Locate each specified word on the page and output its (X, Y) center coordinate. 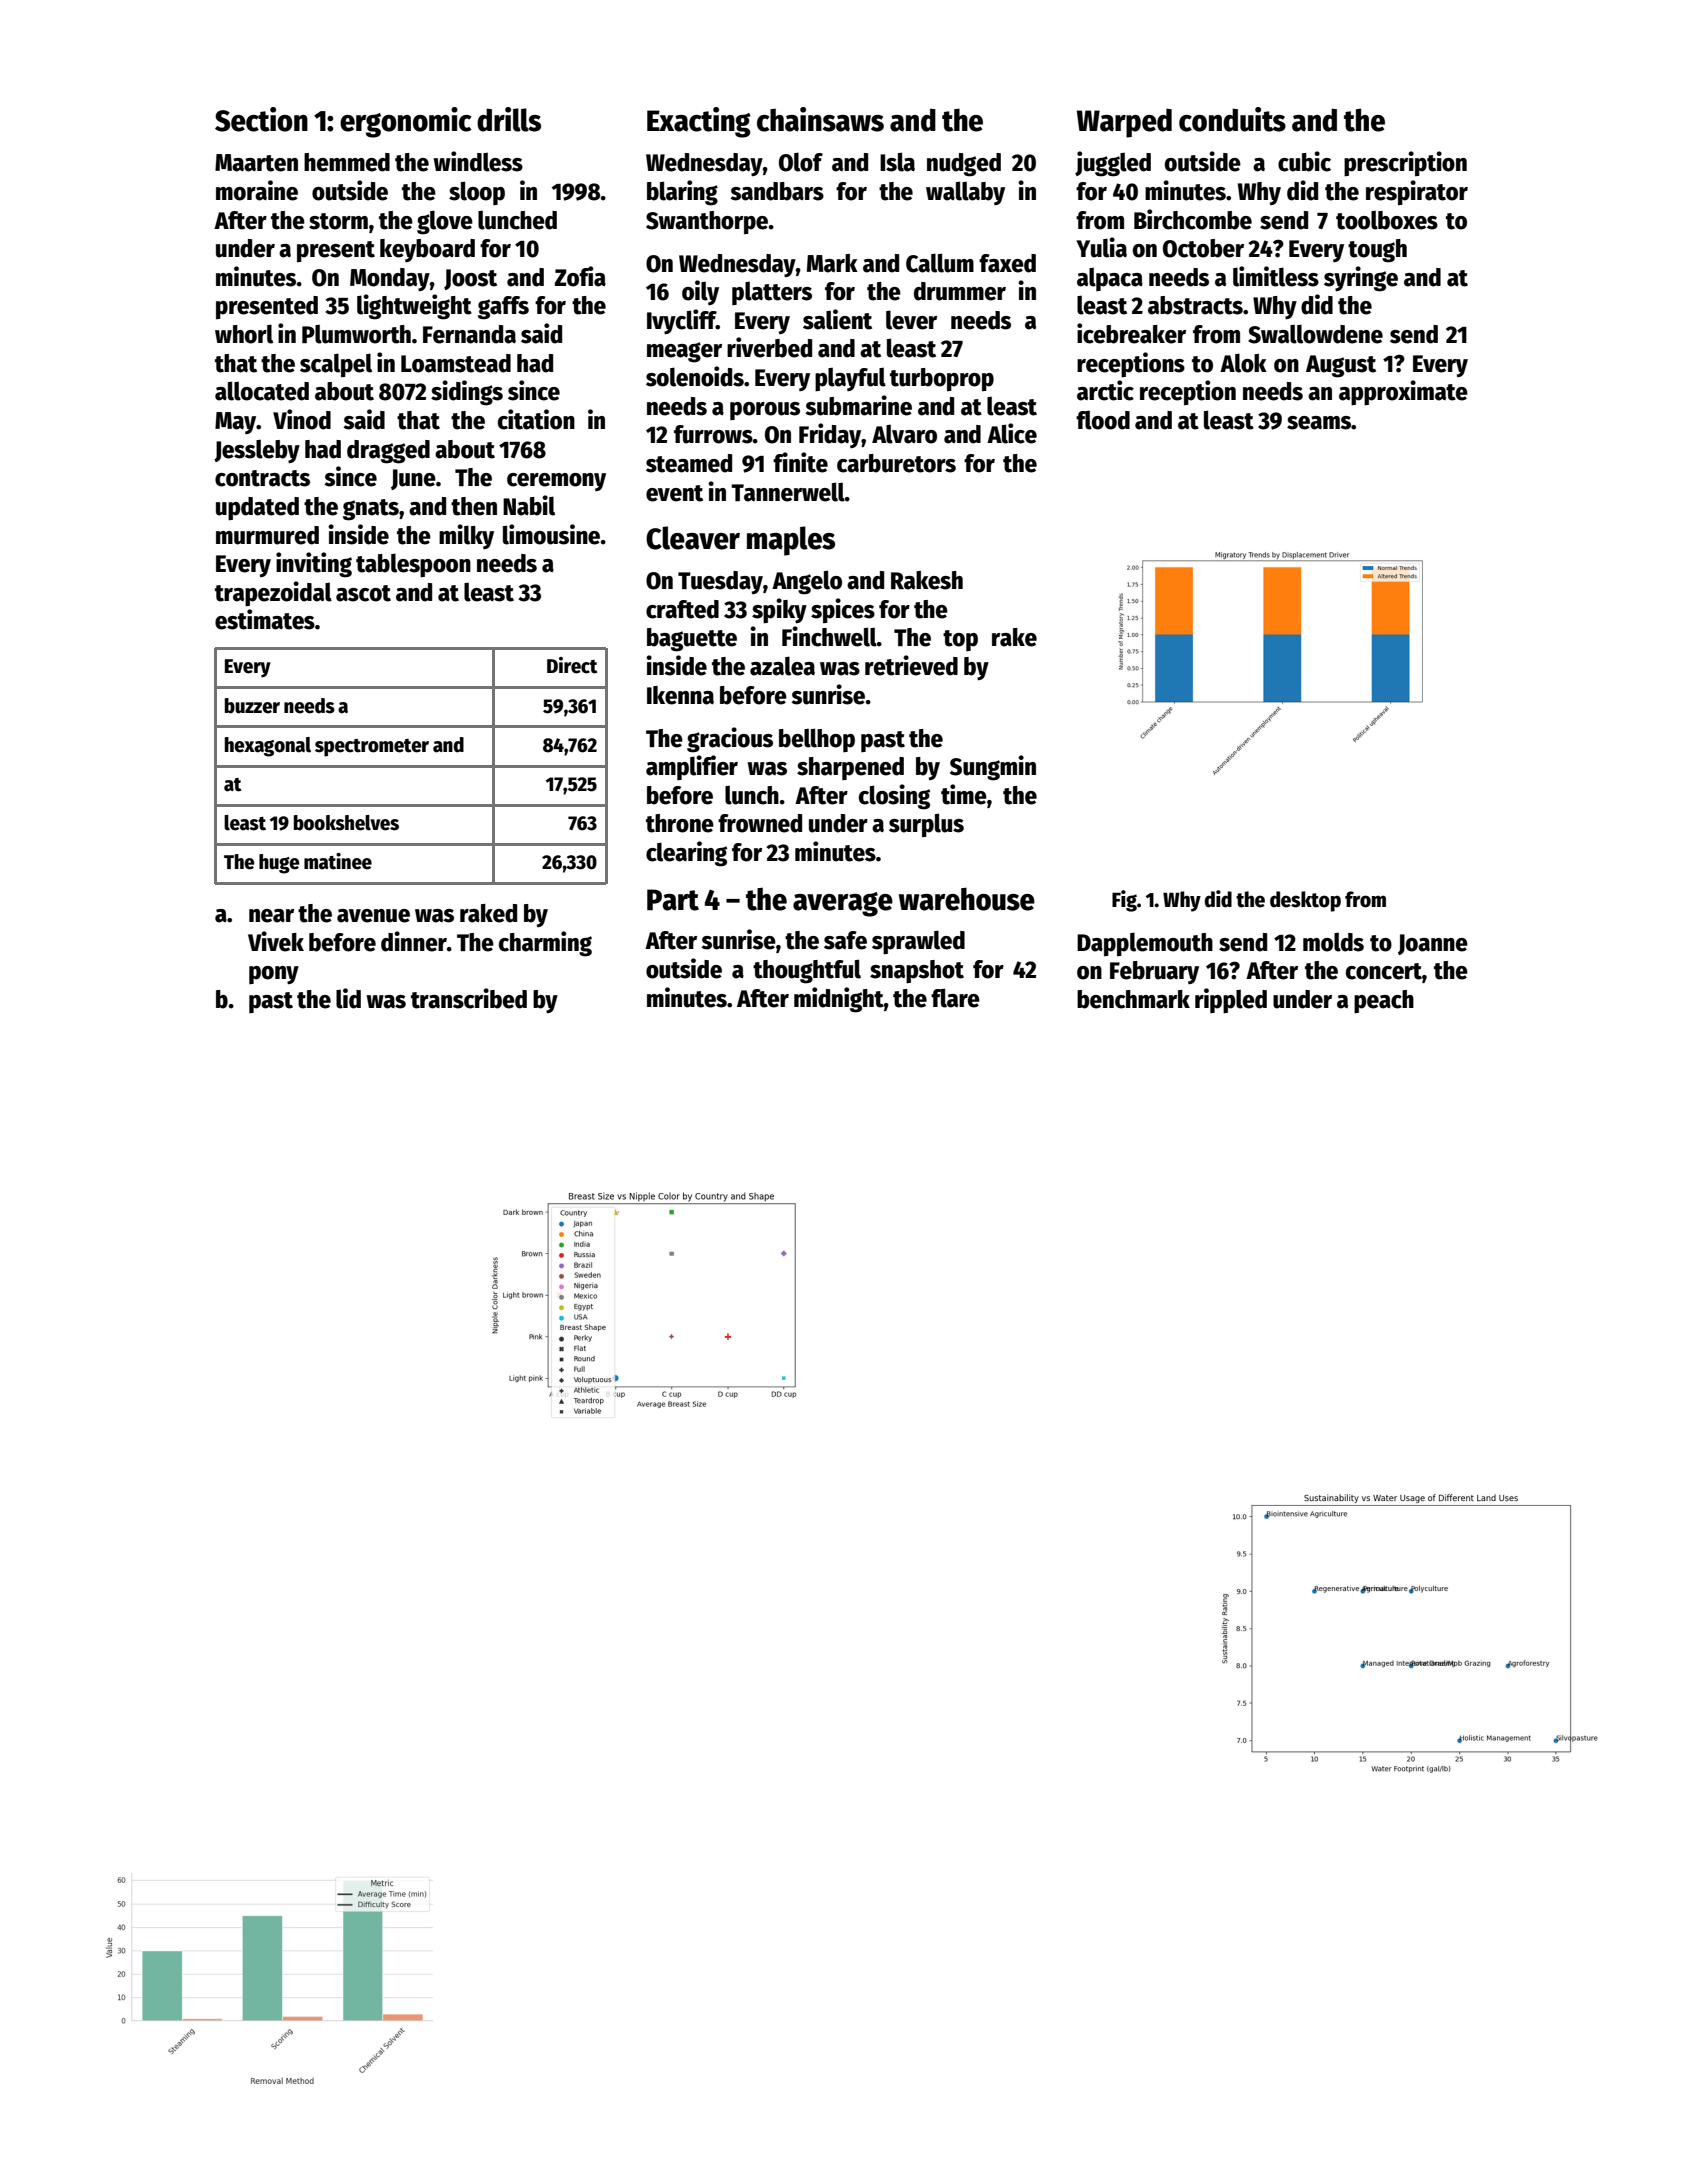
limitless (1276, 276)
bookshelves (346, 823)
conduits (1232, 119)
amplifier (692, 767)
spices (843, 610)
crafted (682, 609)
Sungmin (993, 768)
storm (338, 221)
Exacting (699, 122)
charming (545, 944)
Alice (1012, 433)
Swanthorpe (707, 222)
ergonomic (406, 122)
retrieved (911, 665)
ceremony (556, 482)
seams (1319, 423)
